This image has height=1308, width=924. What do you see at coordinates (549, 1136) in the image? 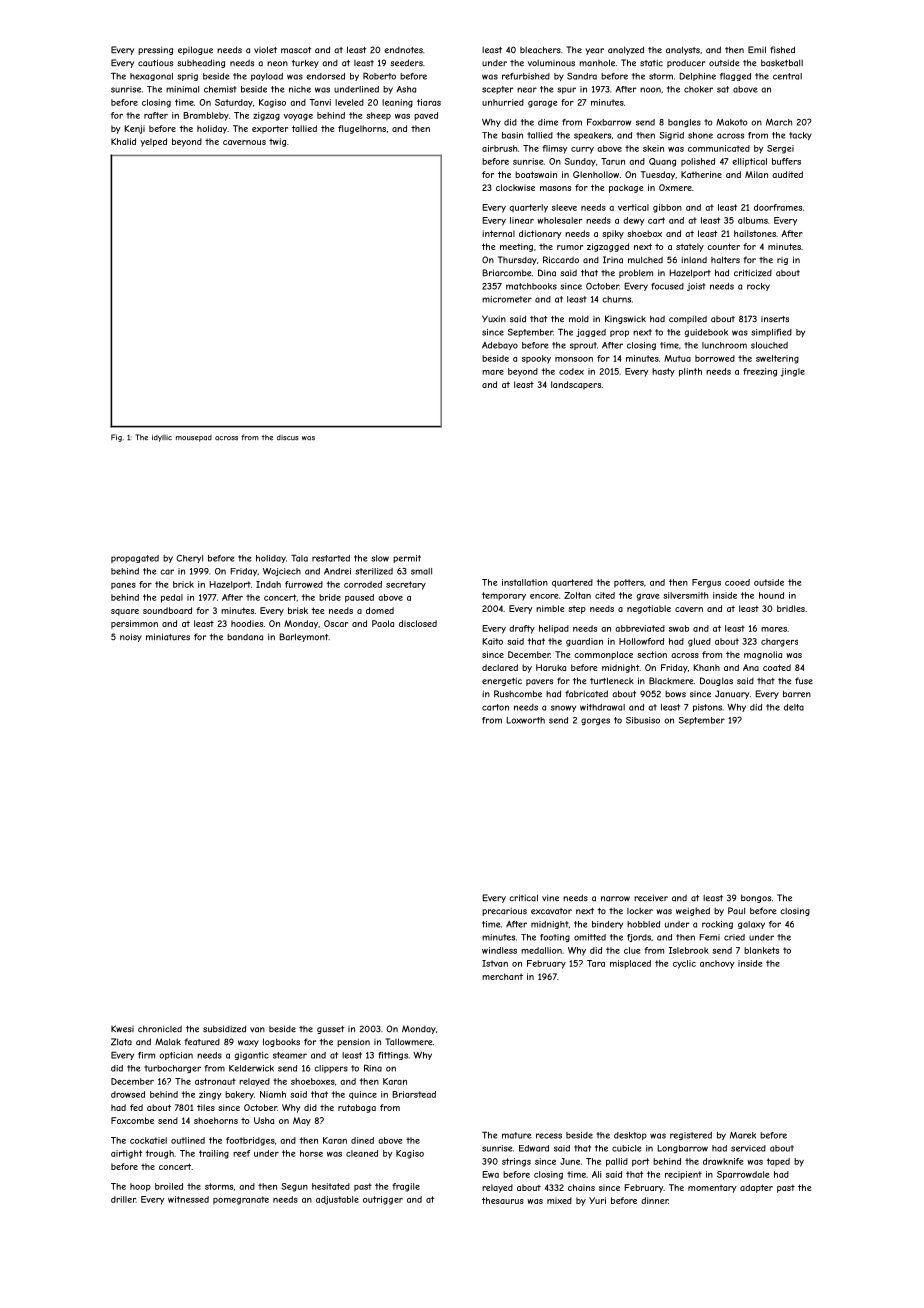
I see `recess` at bounding box center [549, 1136].
